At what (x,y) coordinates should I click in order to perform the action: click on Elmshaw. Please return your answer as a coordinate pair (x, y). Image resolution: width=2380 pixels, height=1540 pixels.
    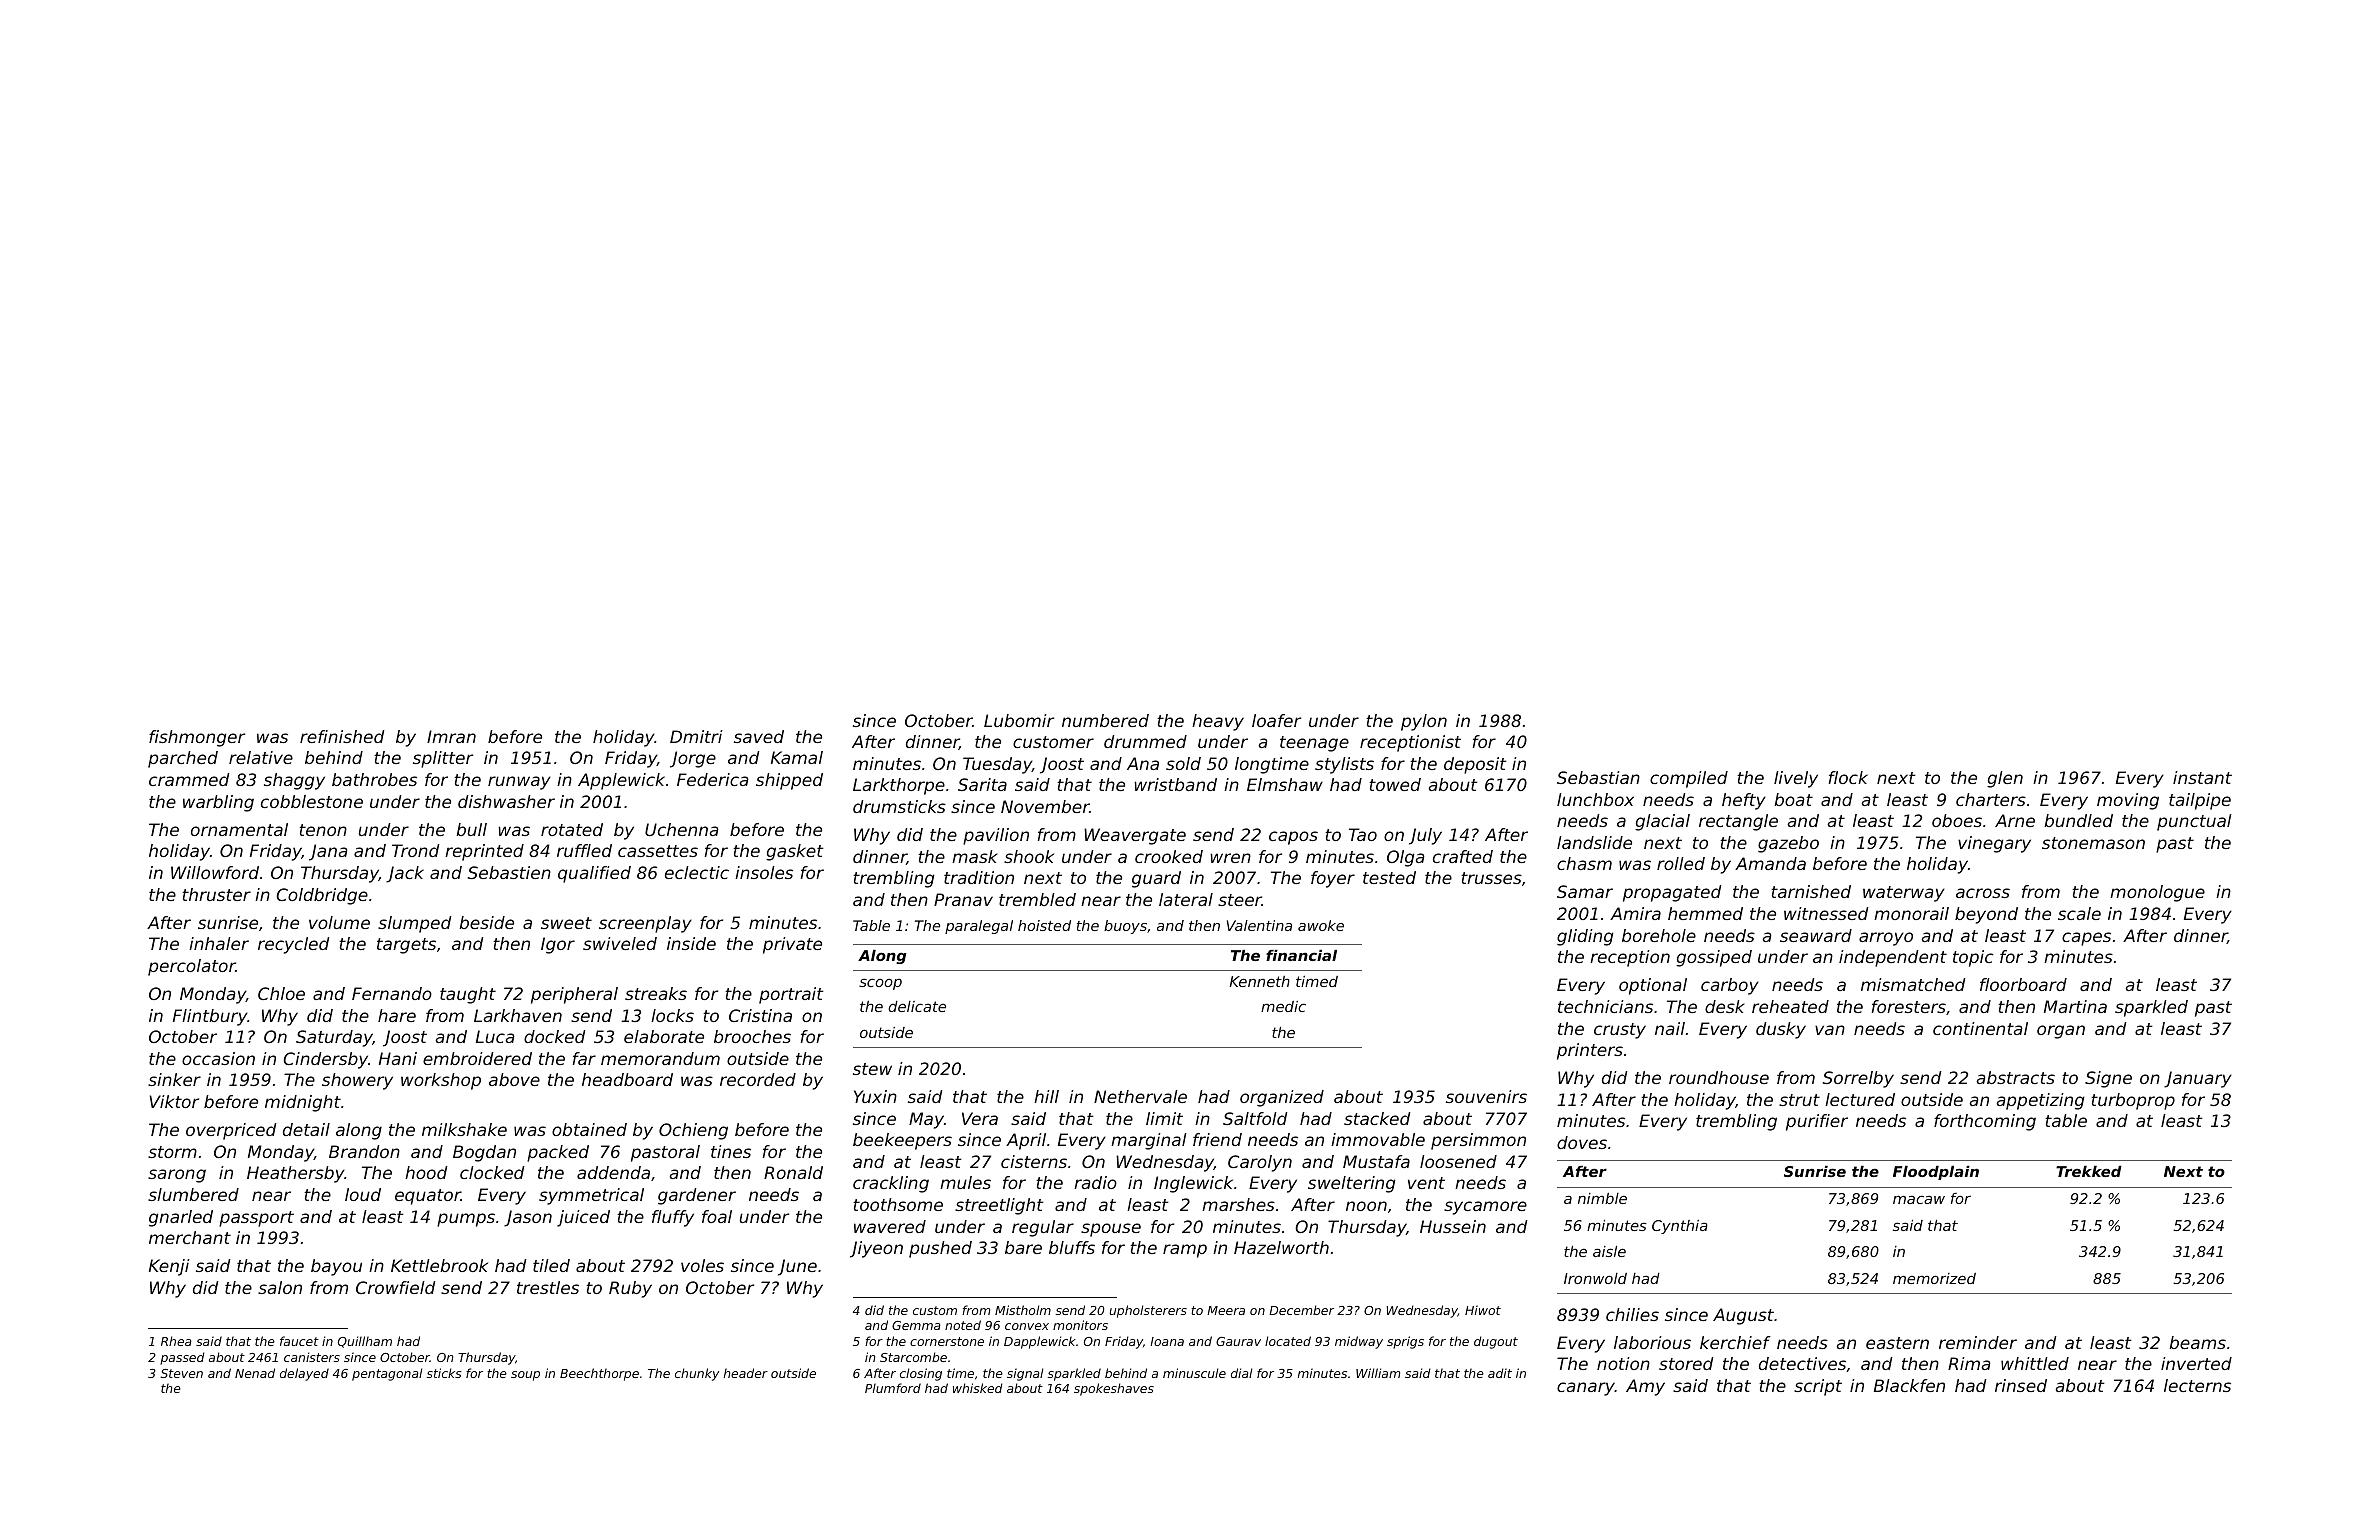
    Looking at the image, I should click on (1285, 784).
